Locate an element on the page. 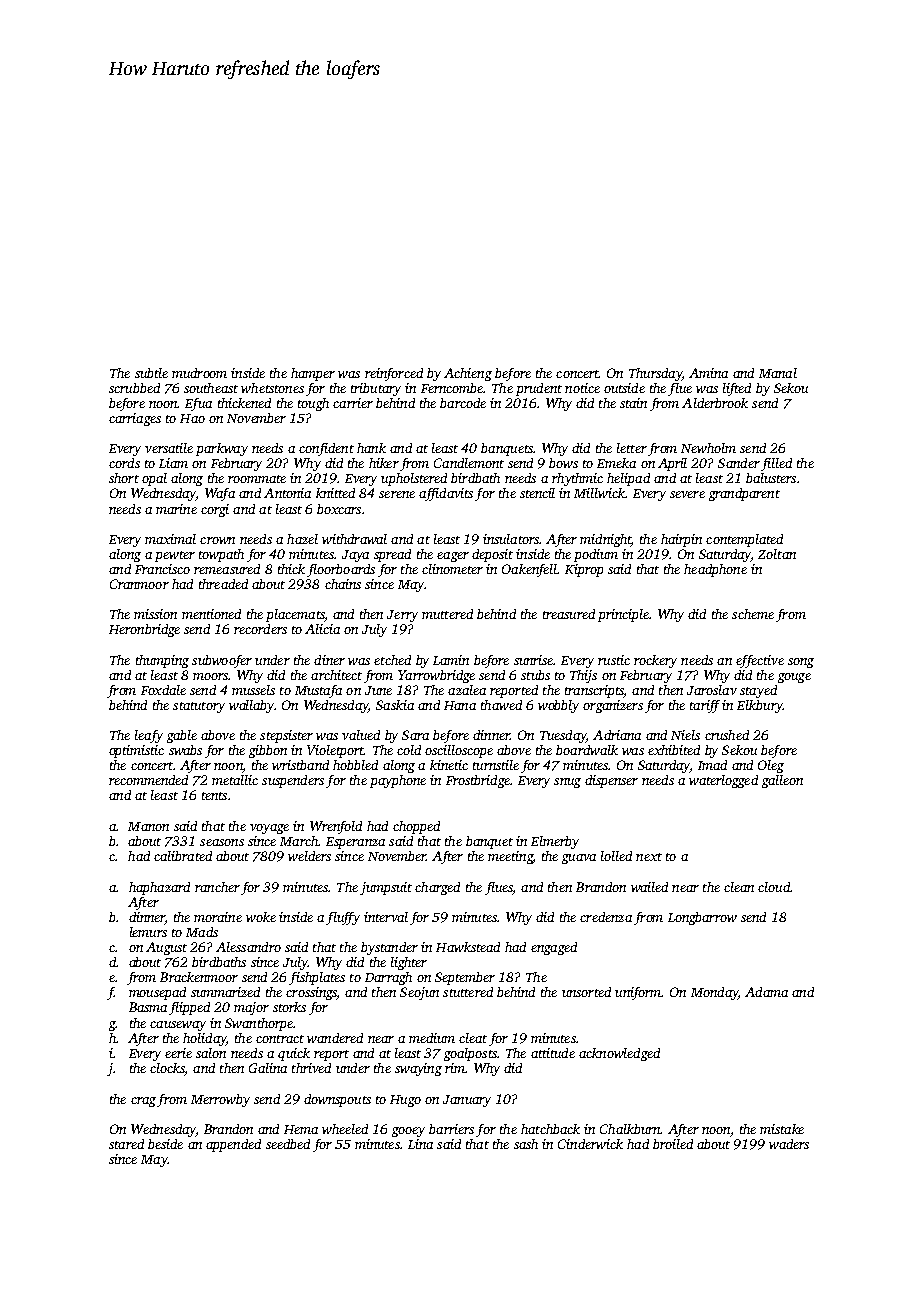 Image resolution: width=924 pixels, height=1308 pixels. Oakenfell is located at coordinates (529, 570).
